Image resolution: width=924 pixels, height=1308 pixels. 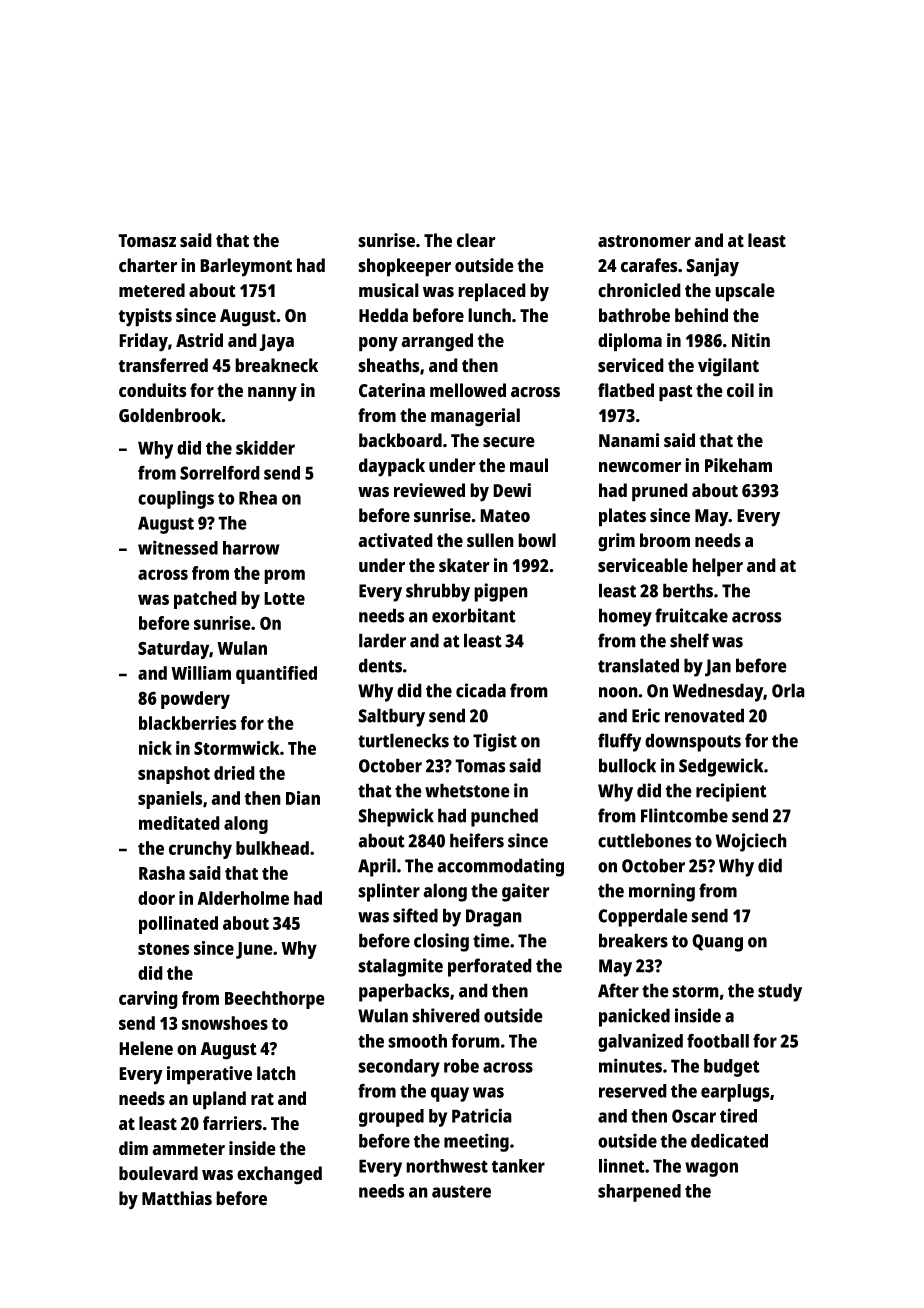 I want to click on Flintcombe, so click(x=684, y=815).
